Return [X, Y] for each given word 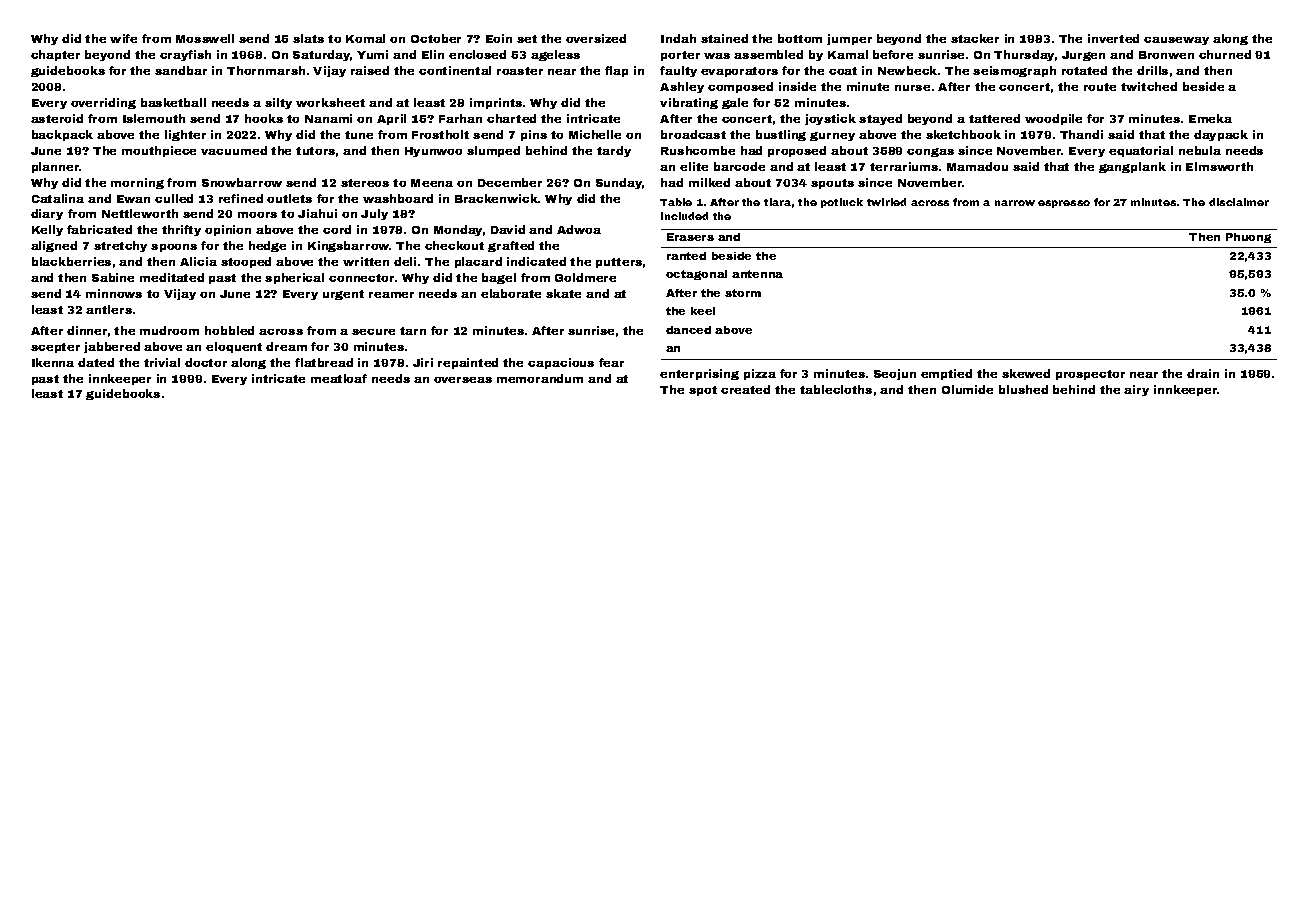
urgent [343, 295]
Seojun [895, 374]
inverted [1113, 38]
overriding [103, 103]
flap [616, 71]
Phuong [1248, 238]
